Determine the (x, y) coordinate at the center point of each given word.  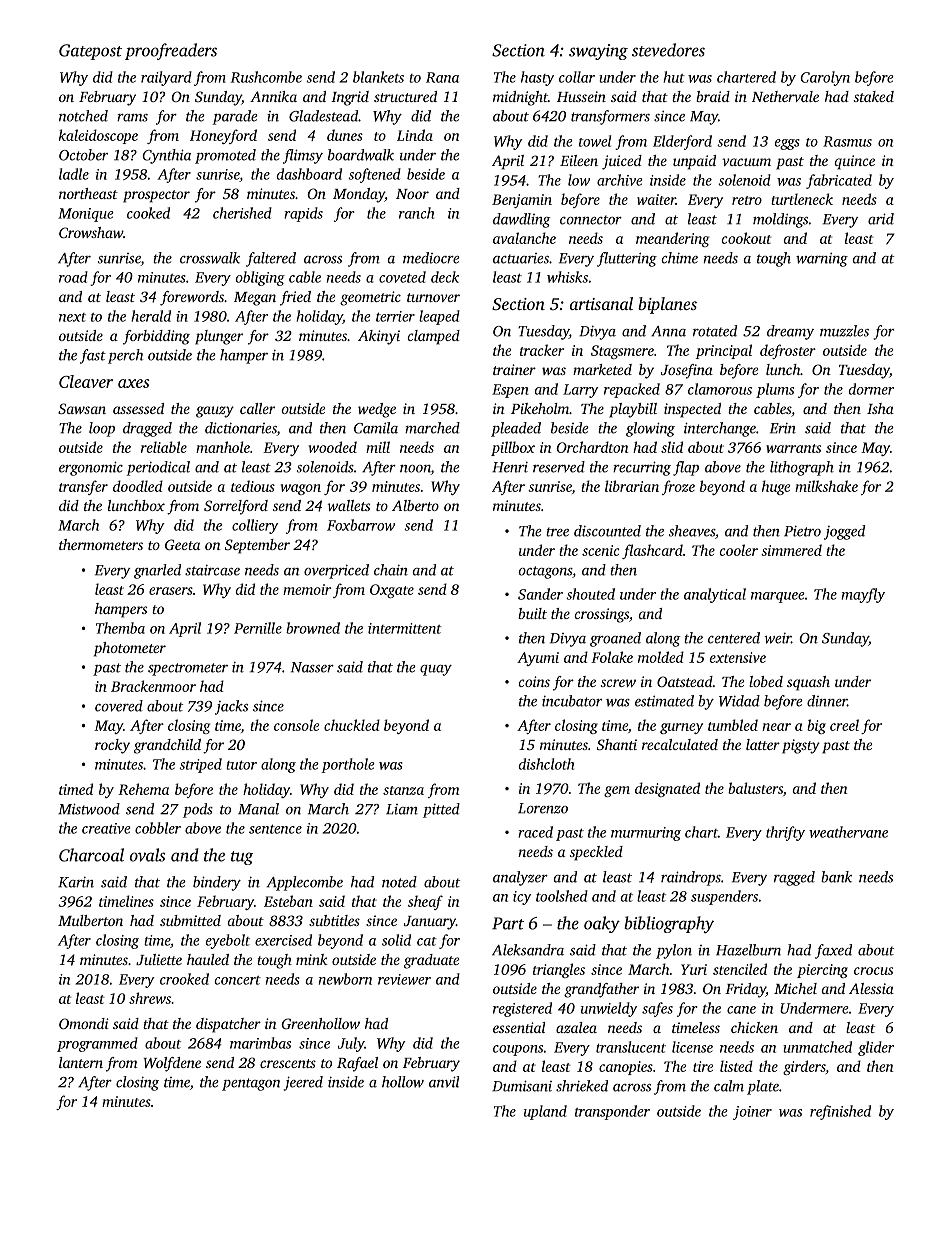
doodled (138, 486)
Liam (402, 809)
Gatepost (90, 52)
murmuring (646, 834)
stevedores (668, 50)
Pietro (802, 531)
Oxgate (392, 591)
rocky (112, 746)
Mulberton (90, 920)
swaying (598, 52)
